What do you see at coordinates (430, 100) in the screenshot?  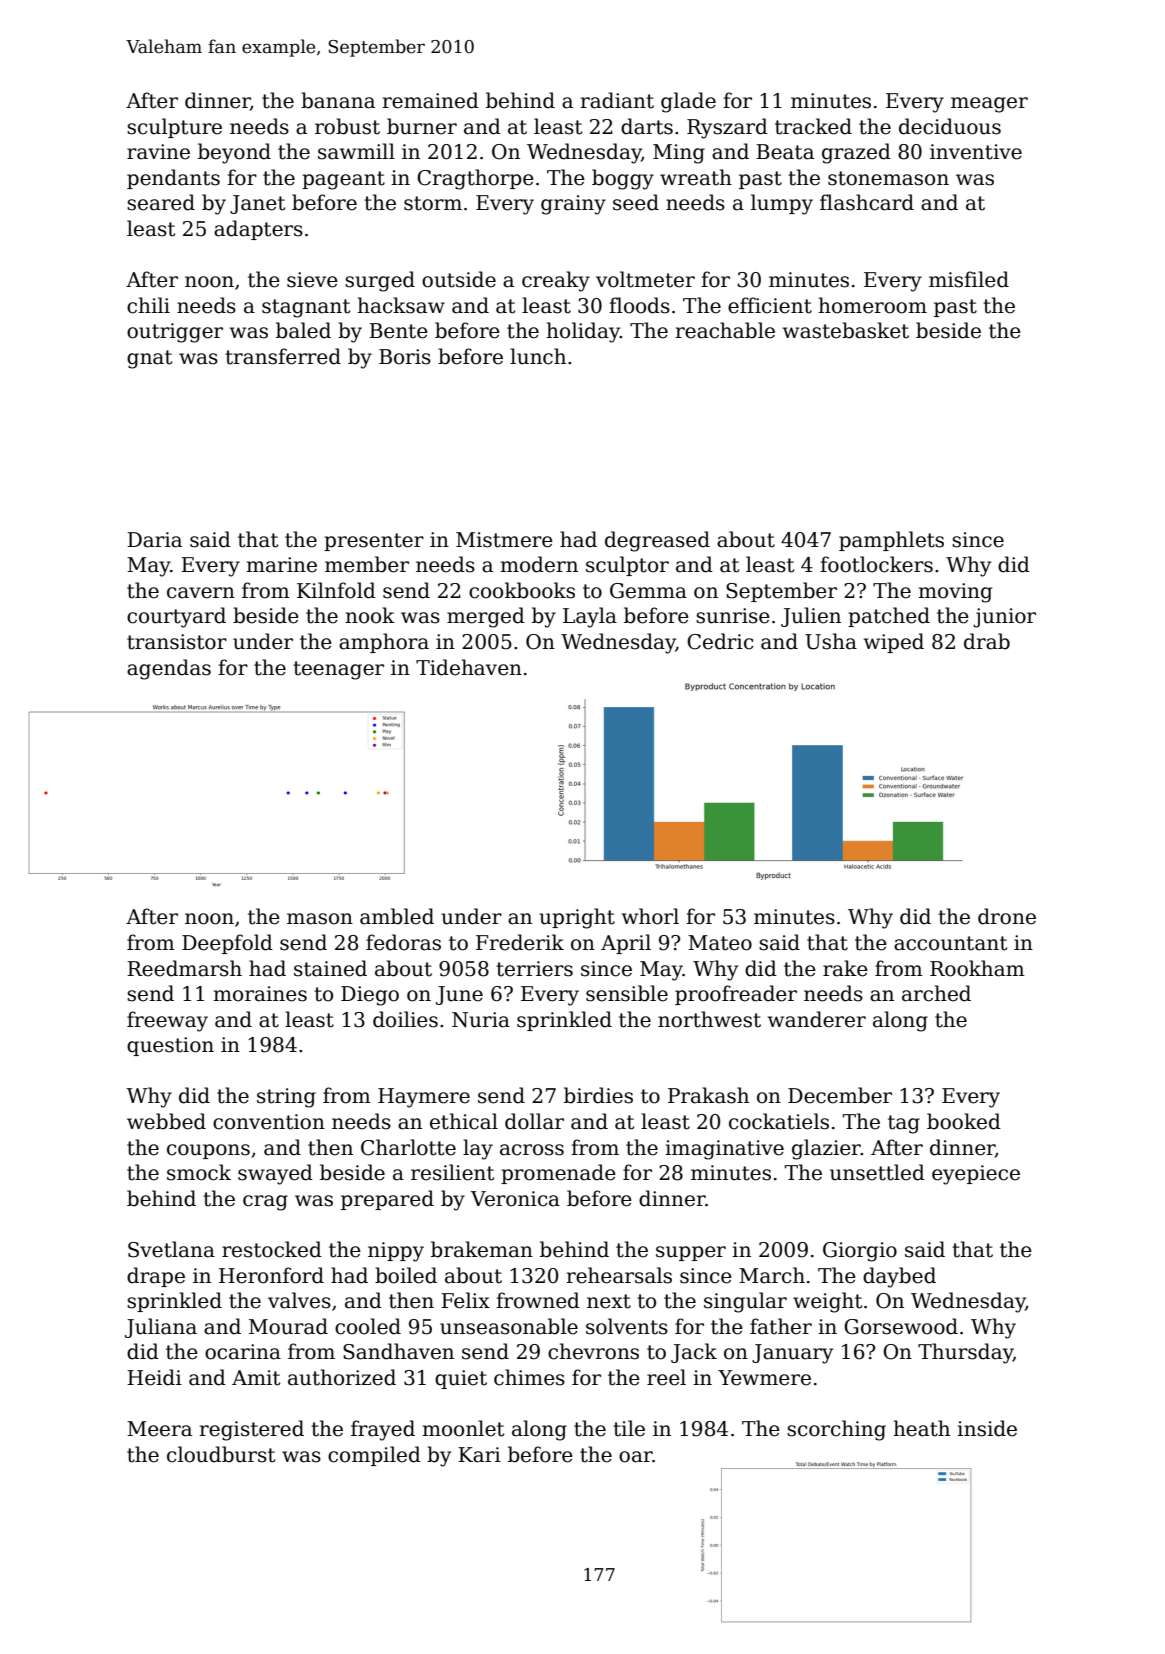 I see `remained` at bounding box center [430, 100].
